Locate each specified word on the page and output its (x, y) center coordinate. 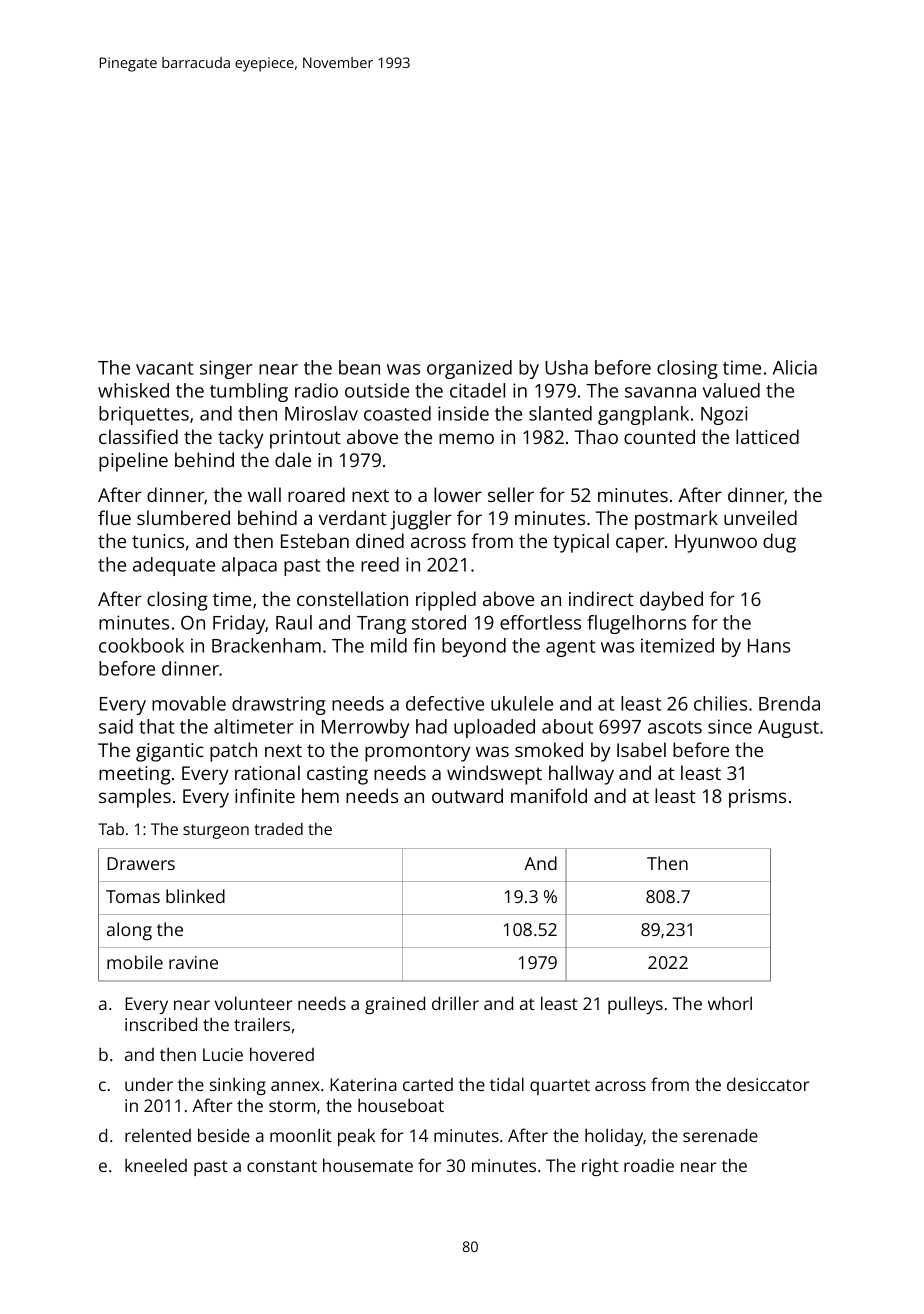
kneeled (156, 1165)
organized (469, 369)
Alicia (795, 367)
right (600, 1167)
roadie (649, 1165)
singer (226, 369)
